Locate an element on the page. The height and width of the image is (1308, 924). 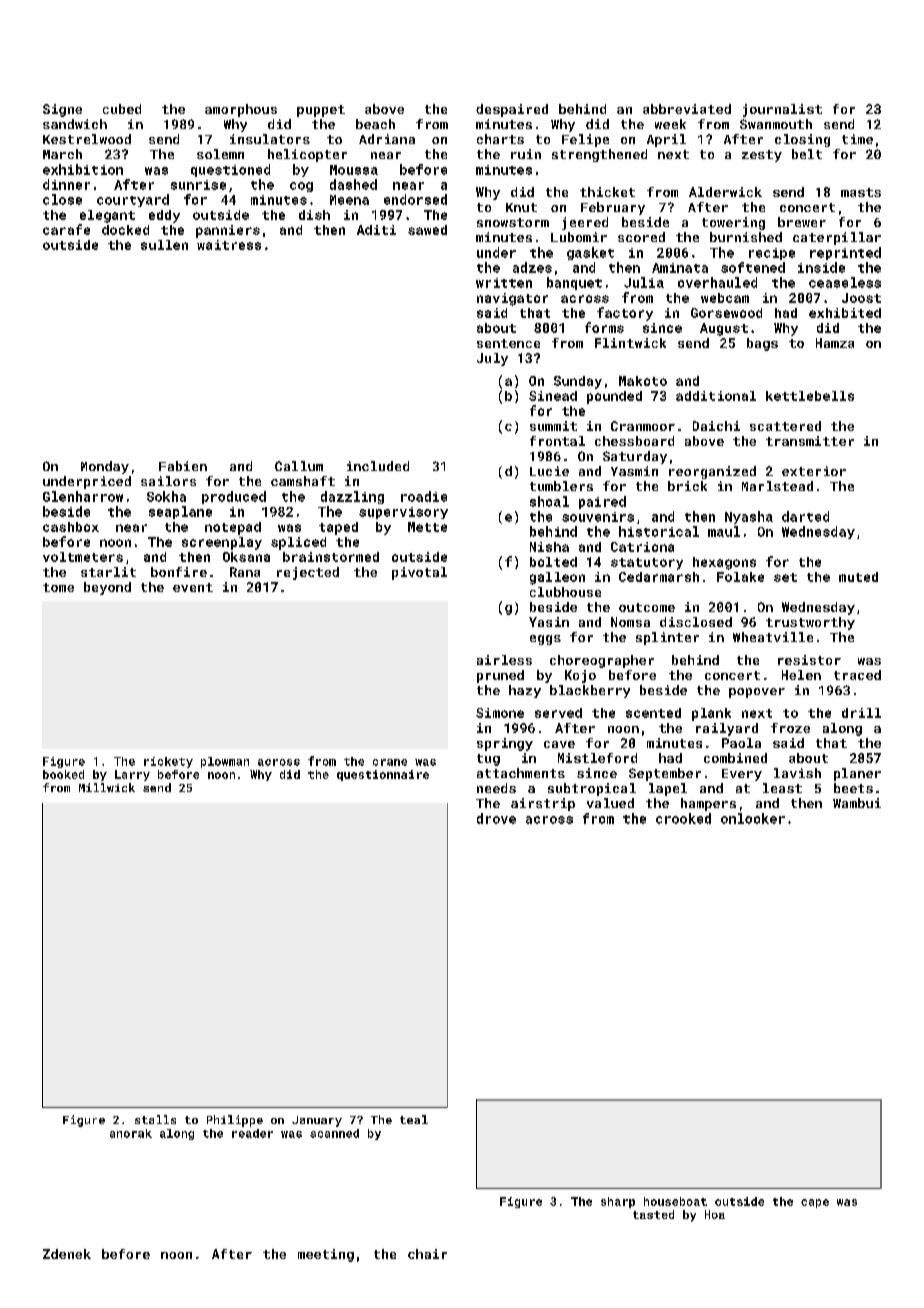
Marlstead is located at coordinates (777, 486).
